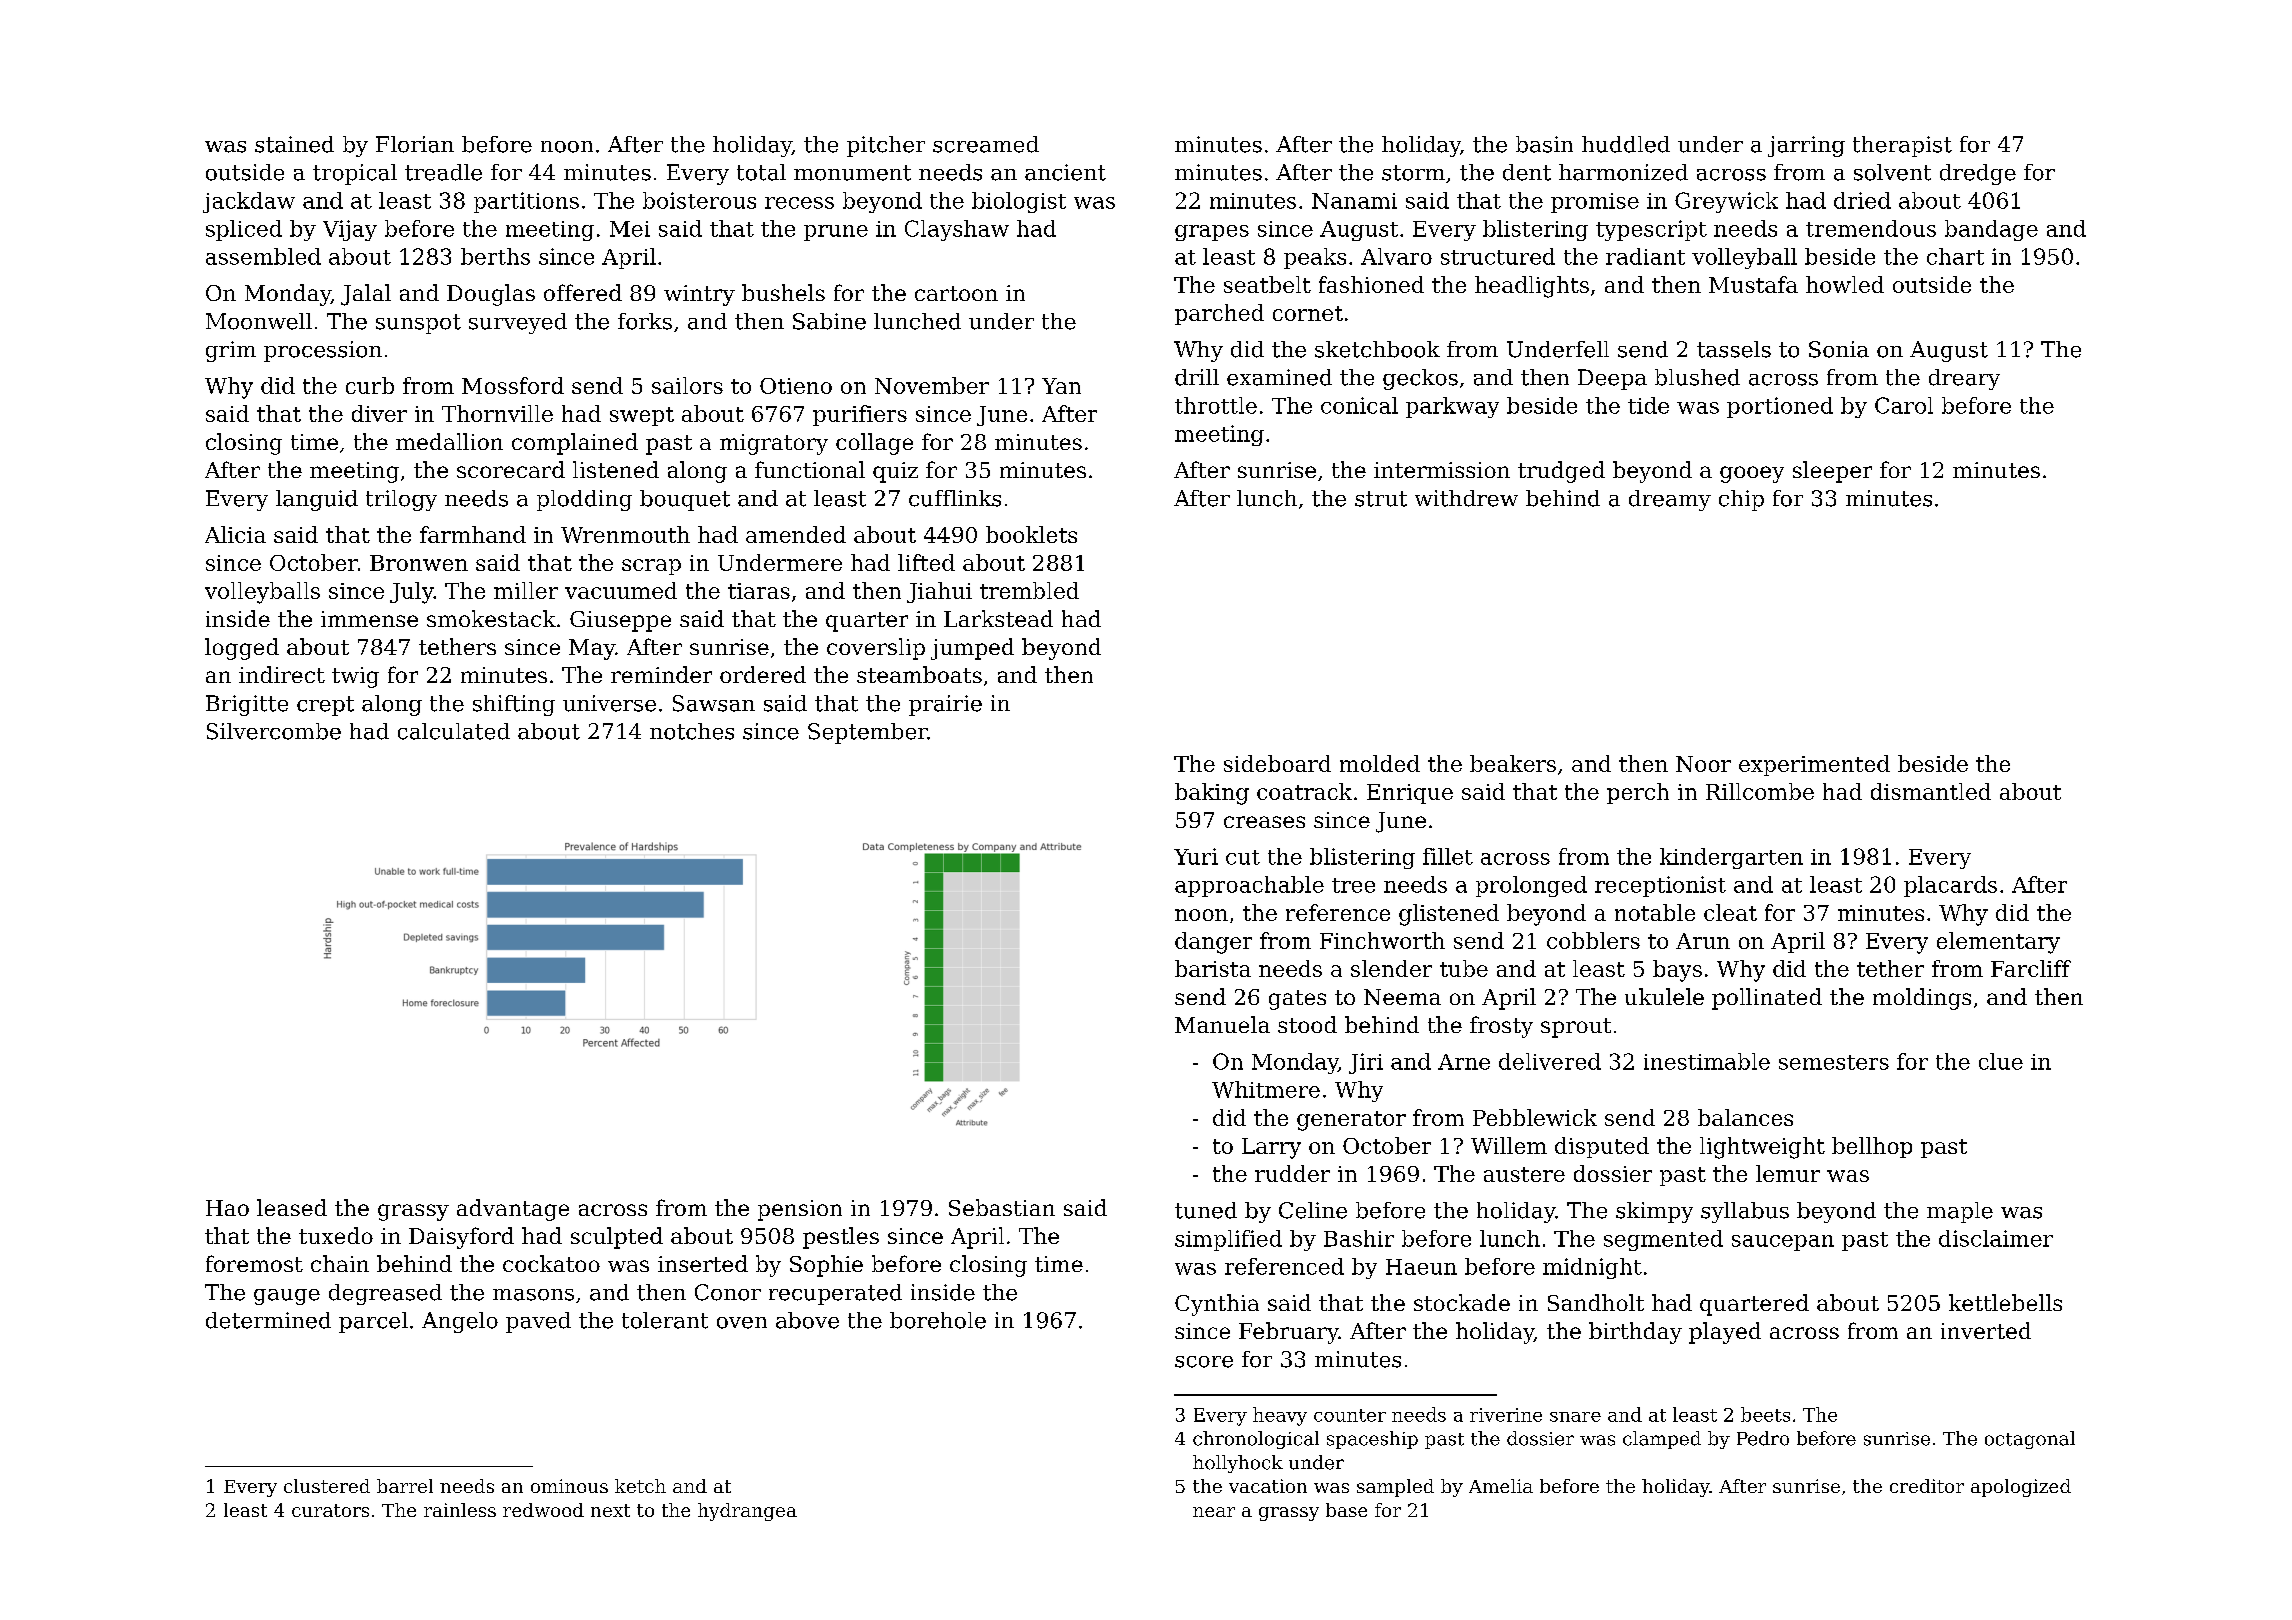  What do you see at coordinates (1767, 999) in the screenshot?
I see `pollinated` at bounding box center [1767, 999].
